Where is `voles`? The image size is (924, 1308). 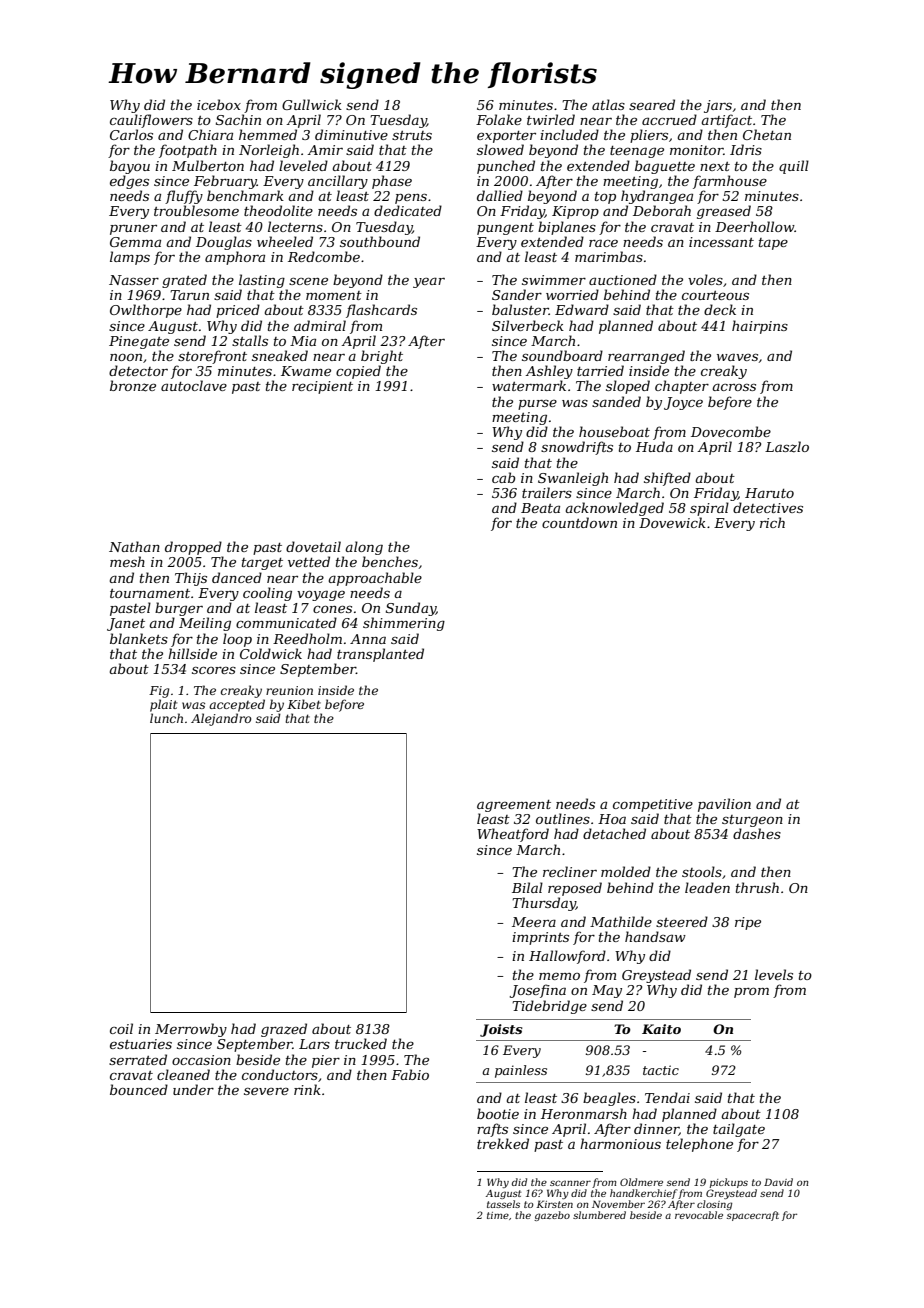 voles is located at coordinates (705, 279).
